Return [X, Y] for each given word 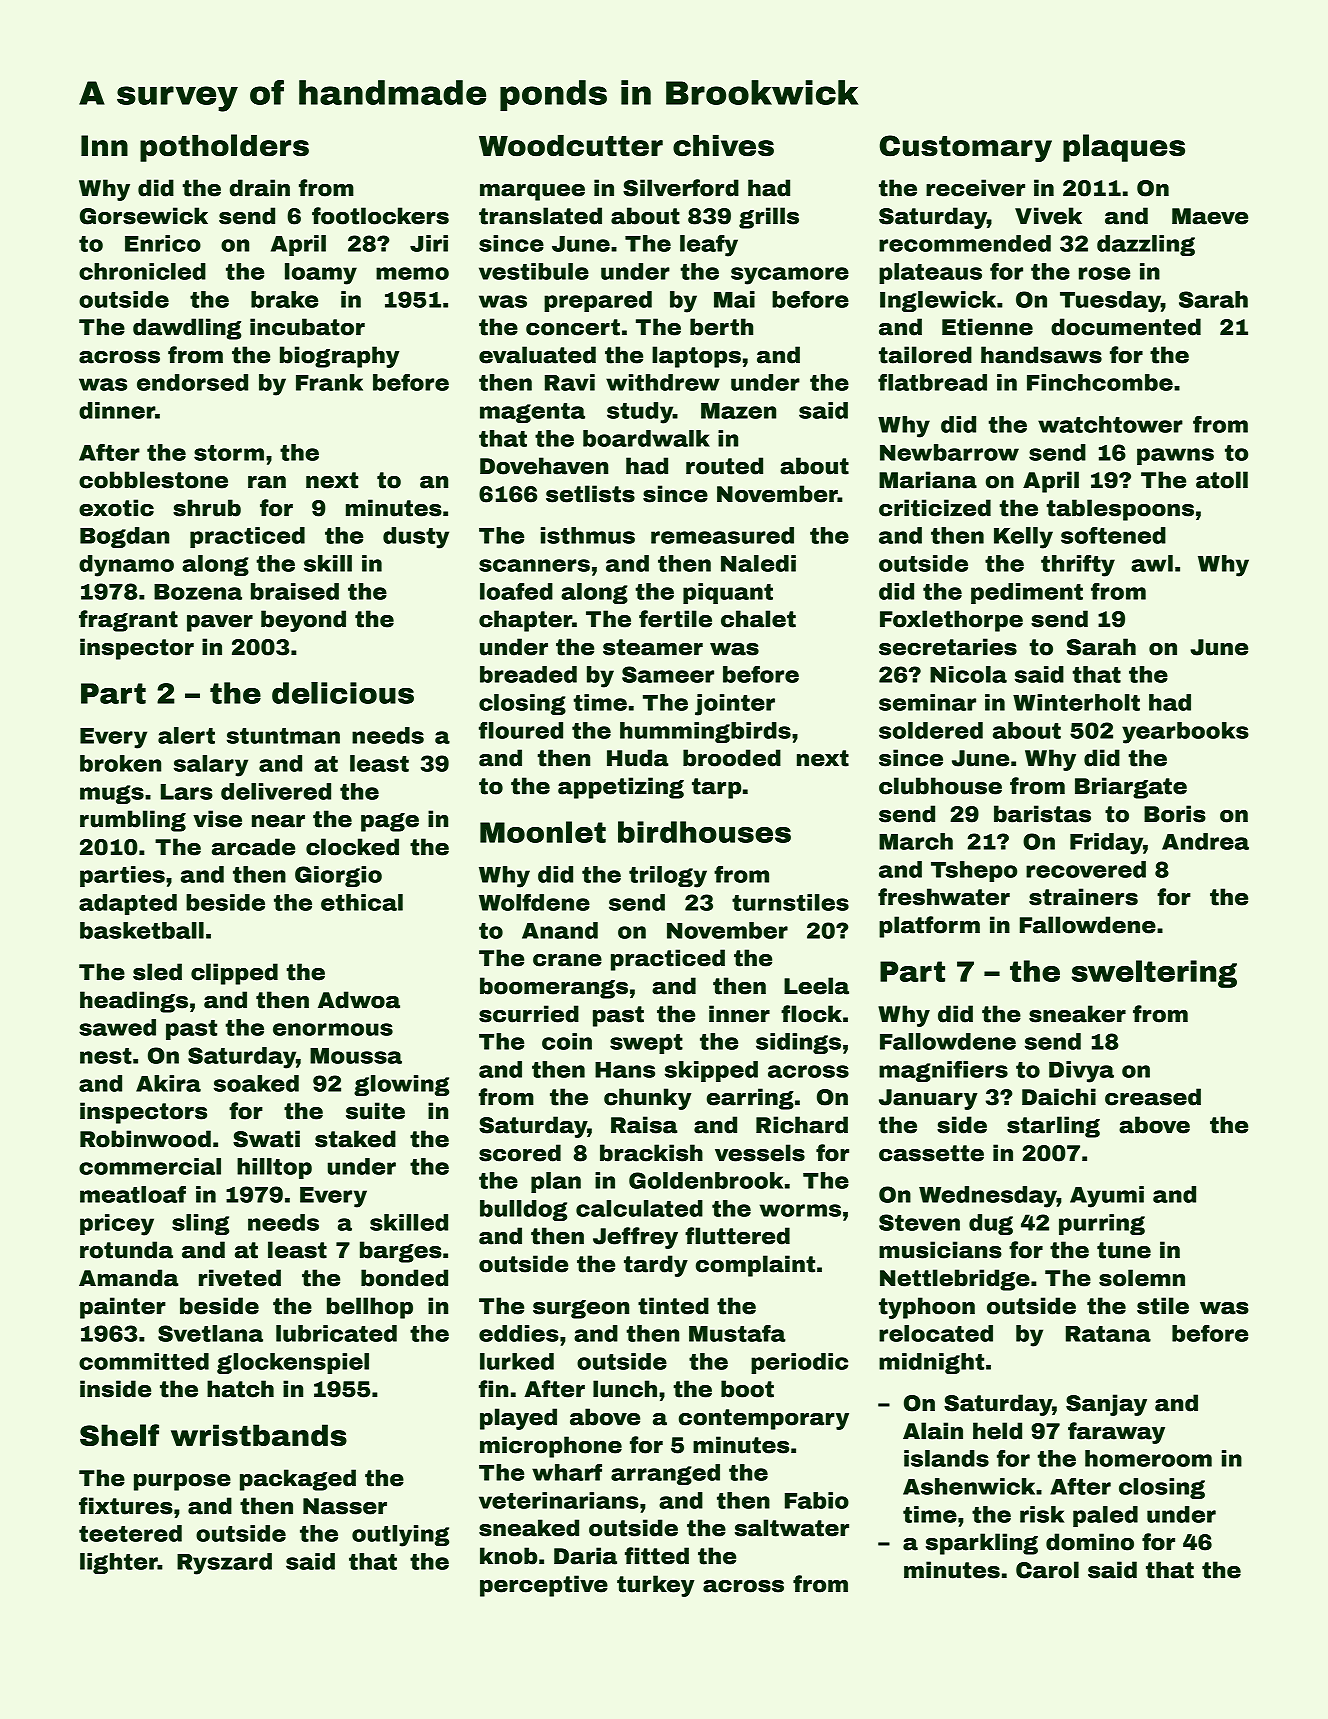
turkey [655, 1586]
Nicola [968, 674]
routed [724, 466]
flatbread [932, 382]
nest [106, 1056]
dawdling [187, 329]
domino [1090, 1542]
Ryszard [224, 1564]
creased [1153, 1097]
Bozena [198, 592]
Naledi [758, 563]
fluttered [737, 1236]
